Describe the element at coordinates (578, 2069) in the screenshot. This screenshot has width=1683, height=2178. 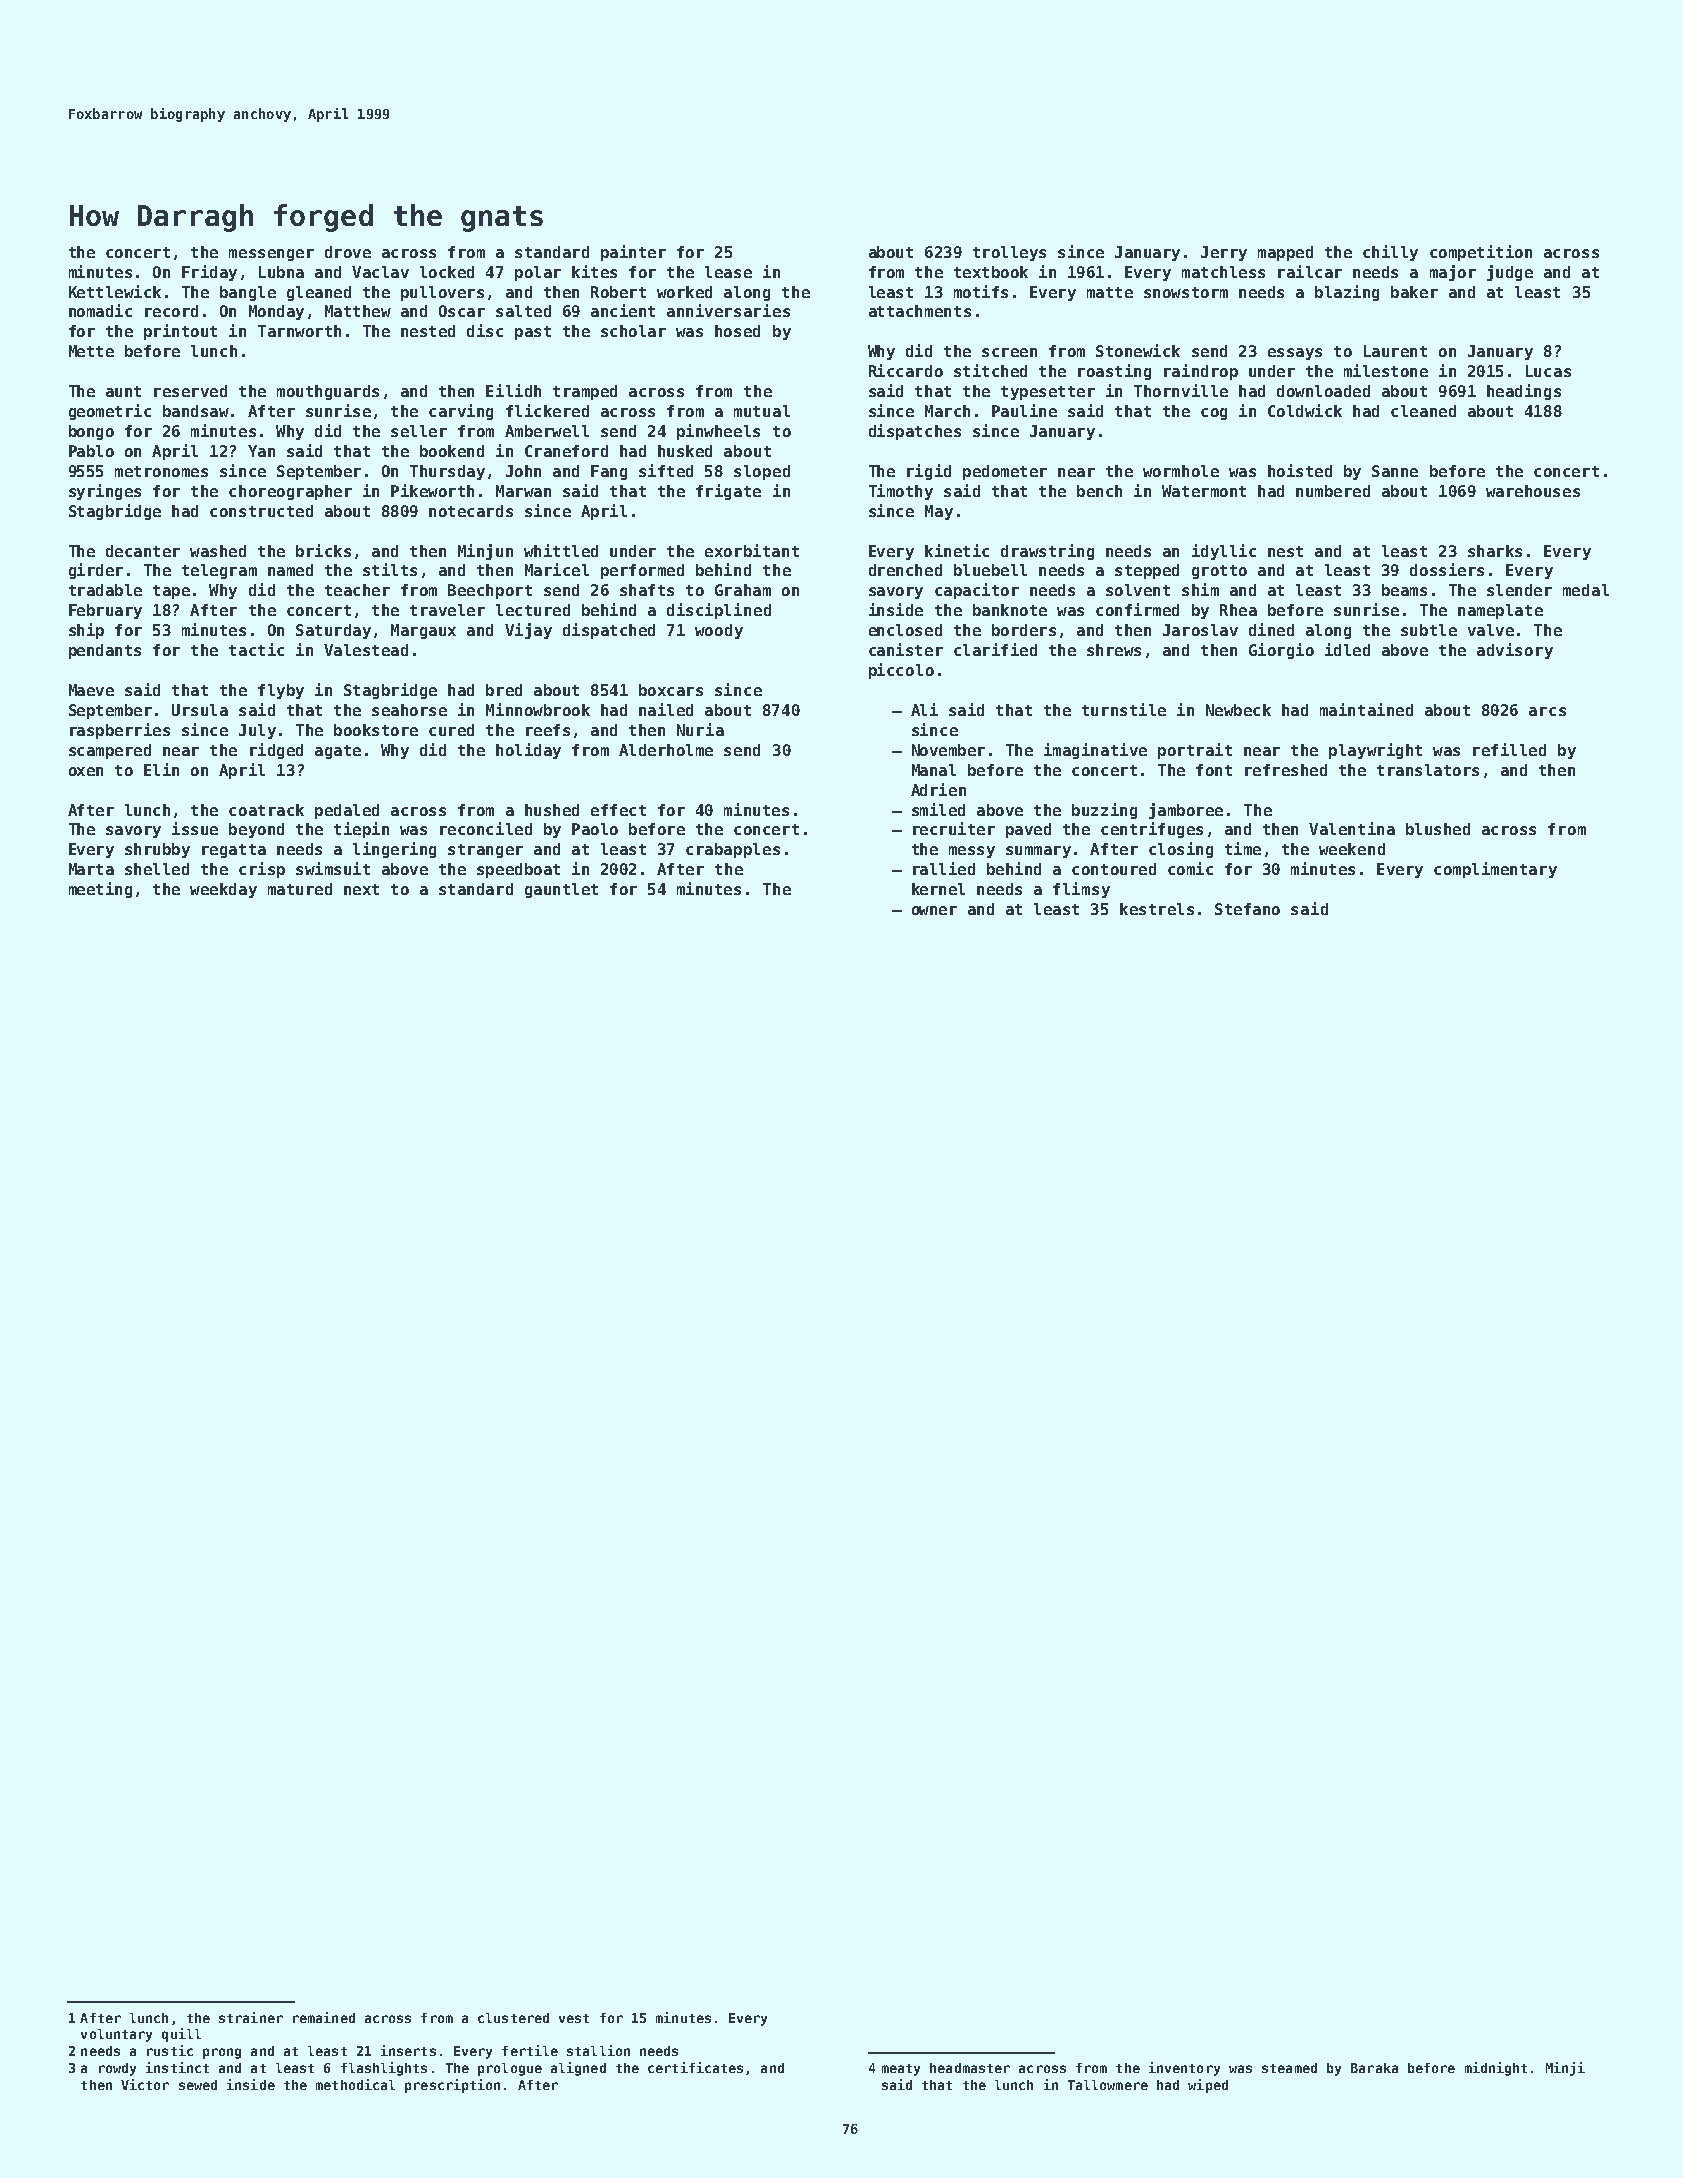
I see `aligned` at that location.
